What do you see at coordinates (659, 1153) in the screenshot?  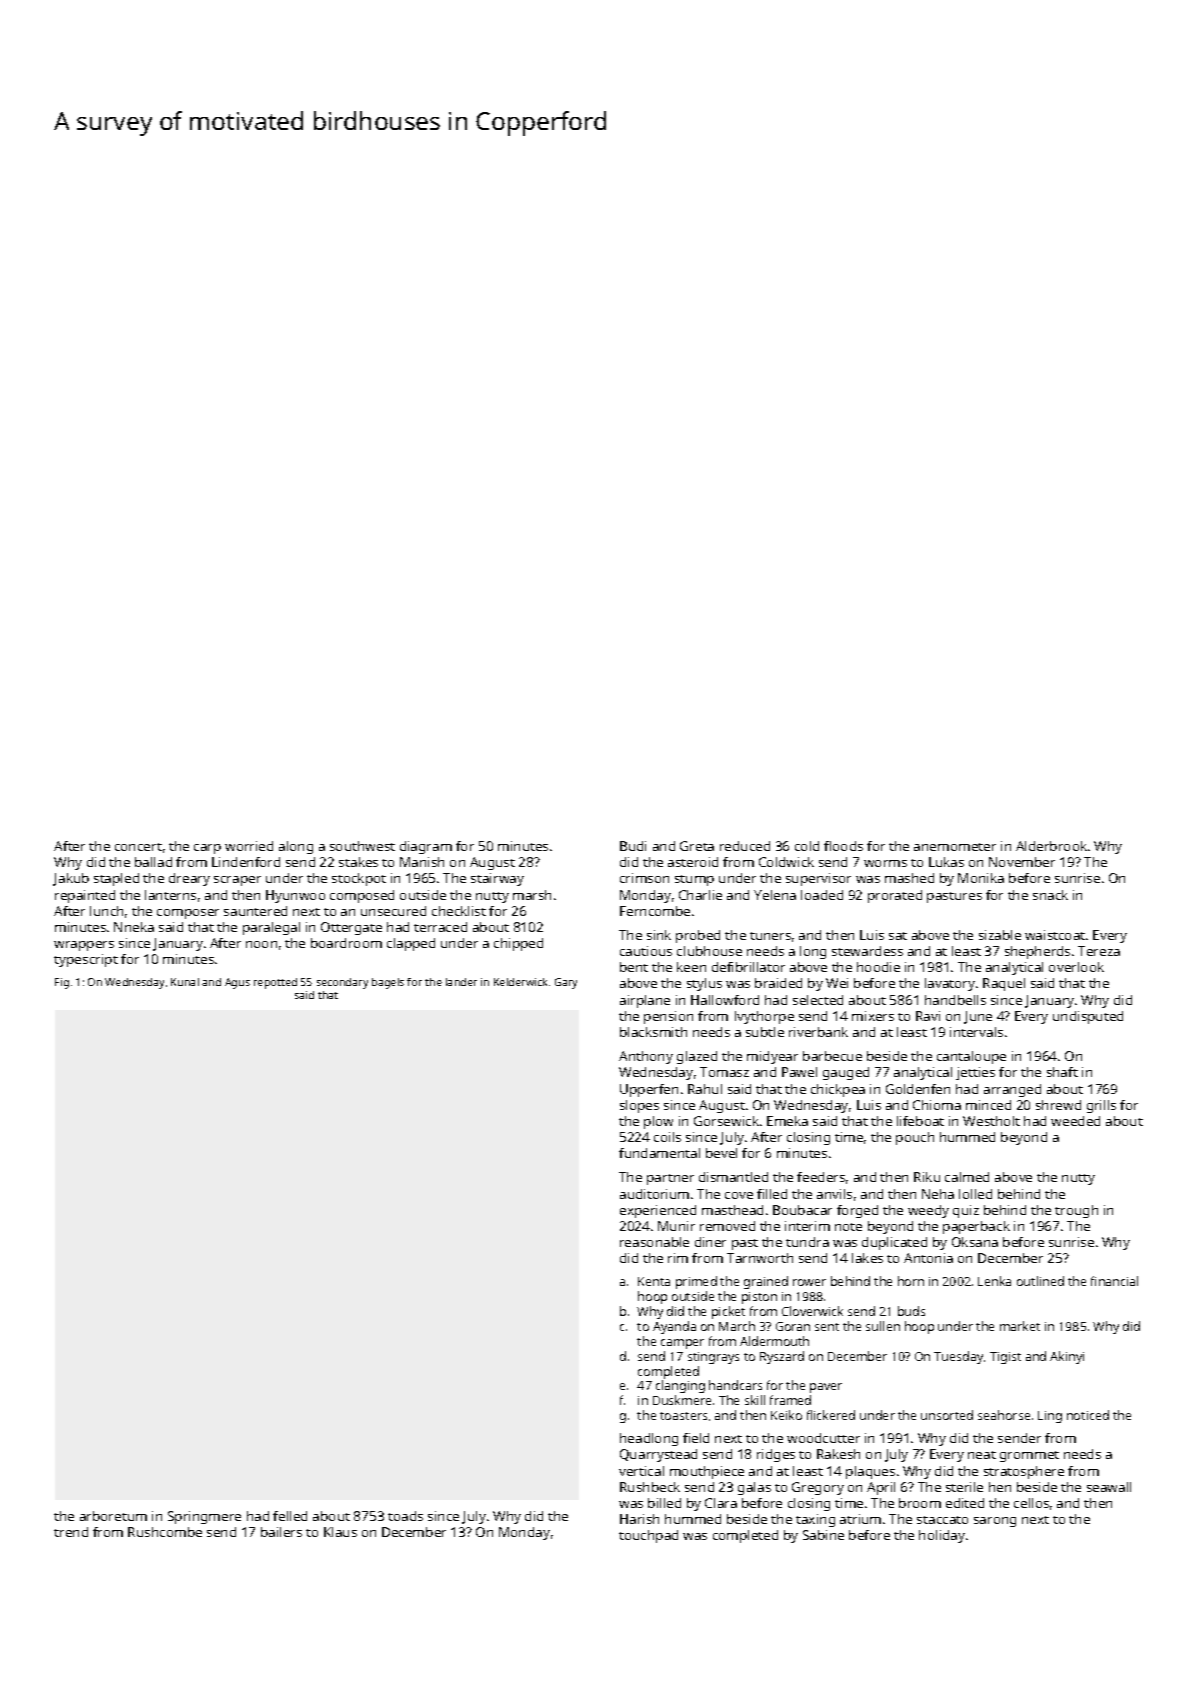 I see `fundamental` at bounding box center [659, 1153].
